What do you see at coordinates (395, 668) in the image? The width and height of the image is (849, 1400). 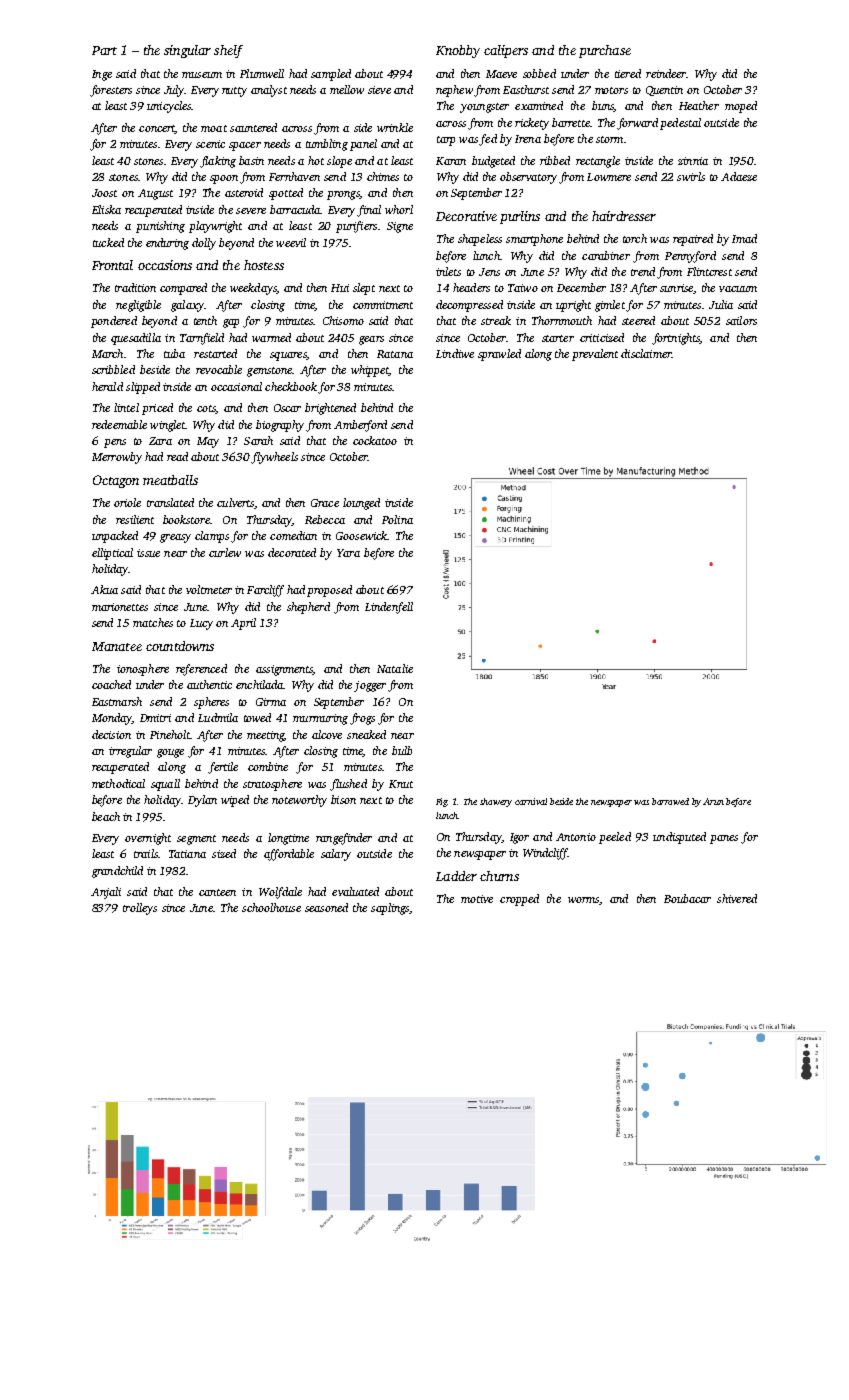 I see `Natalie` at bounding box center [395, 668].
